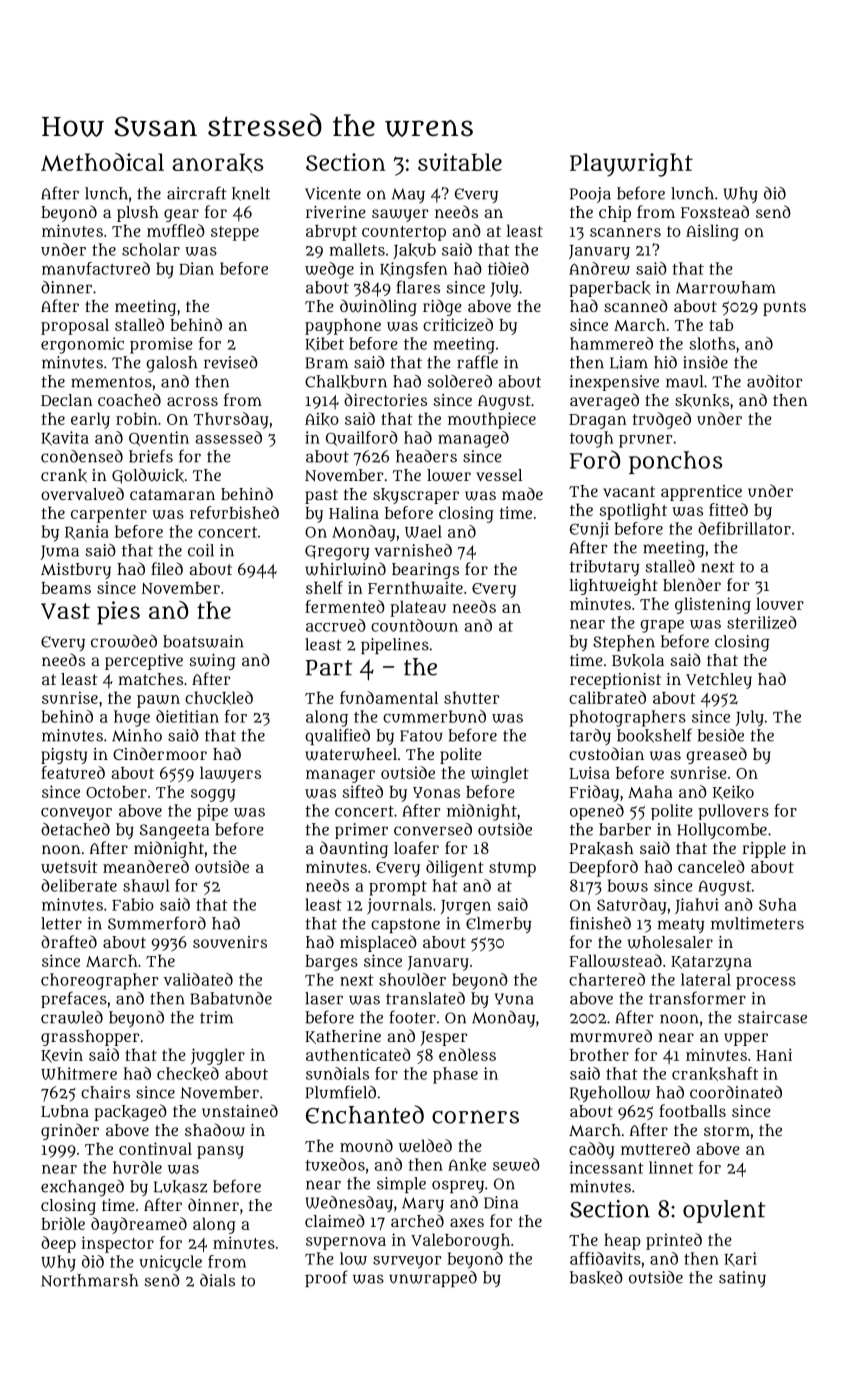 The height and width of the screenshot is (1400, 849). I want to click on conversed, so click(433, 829).
